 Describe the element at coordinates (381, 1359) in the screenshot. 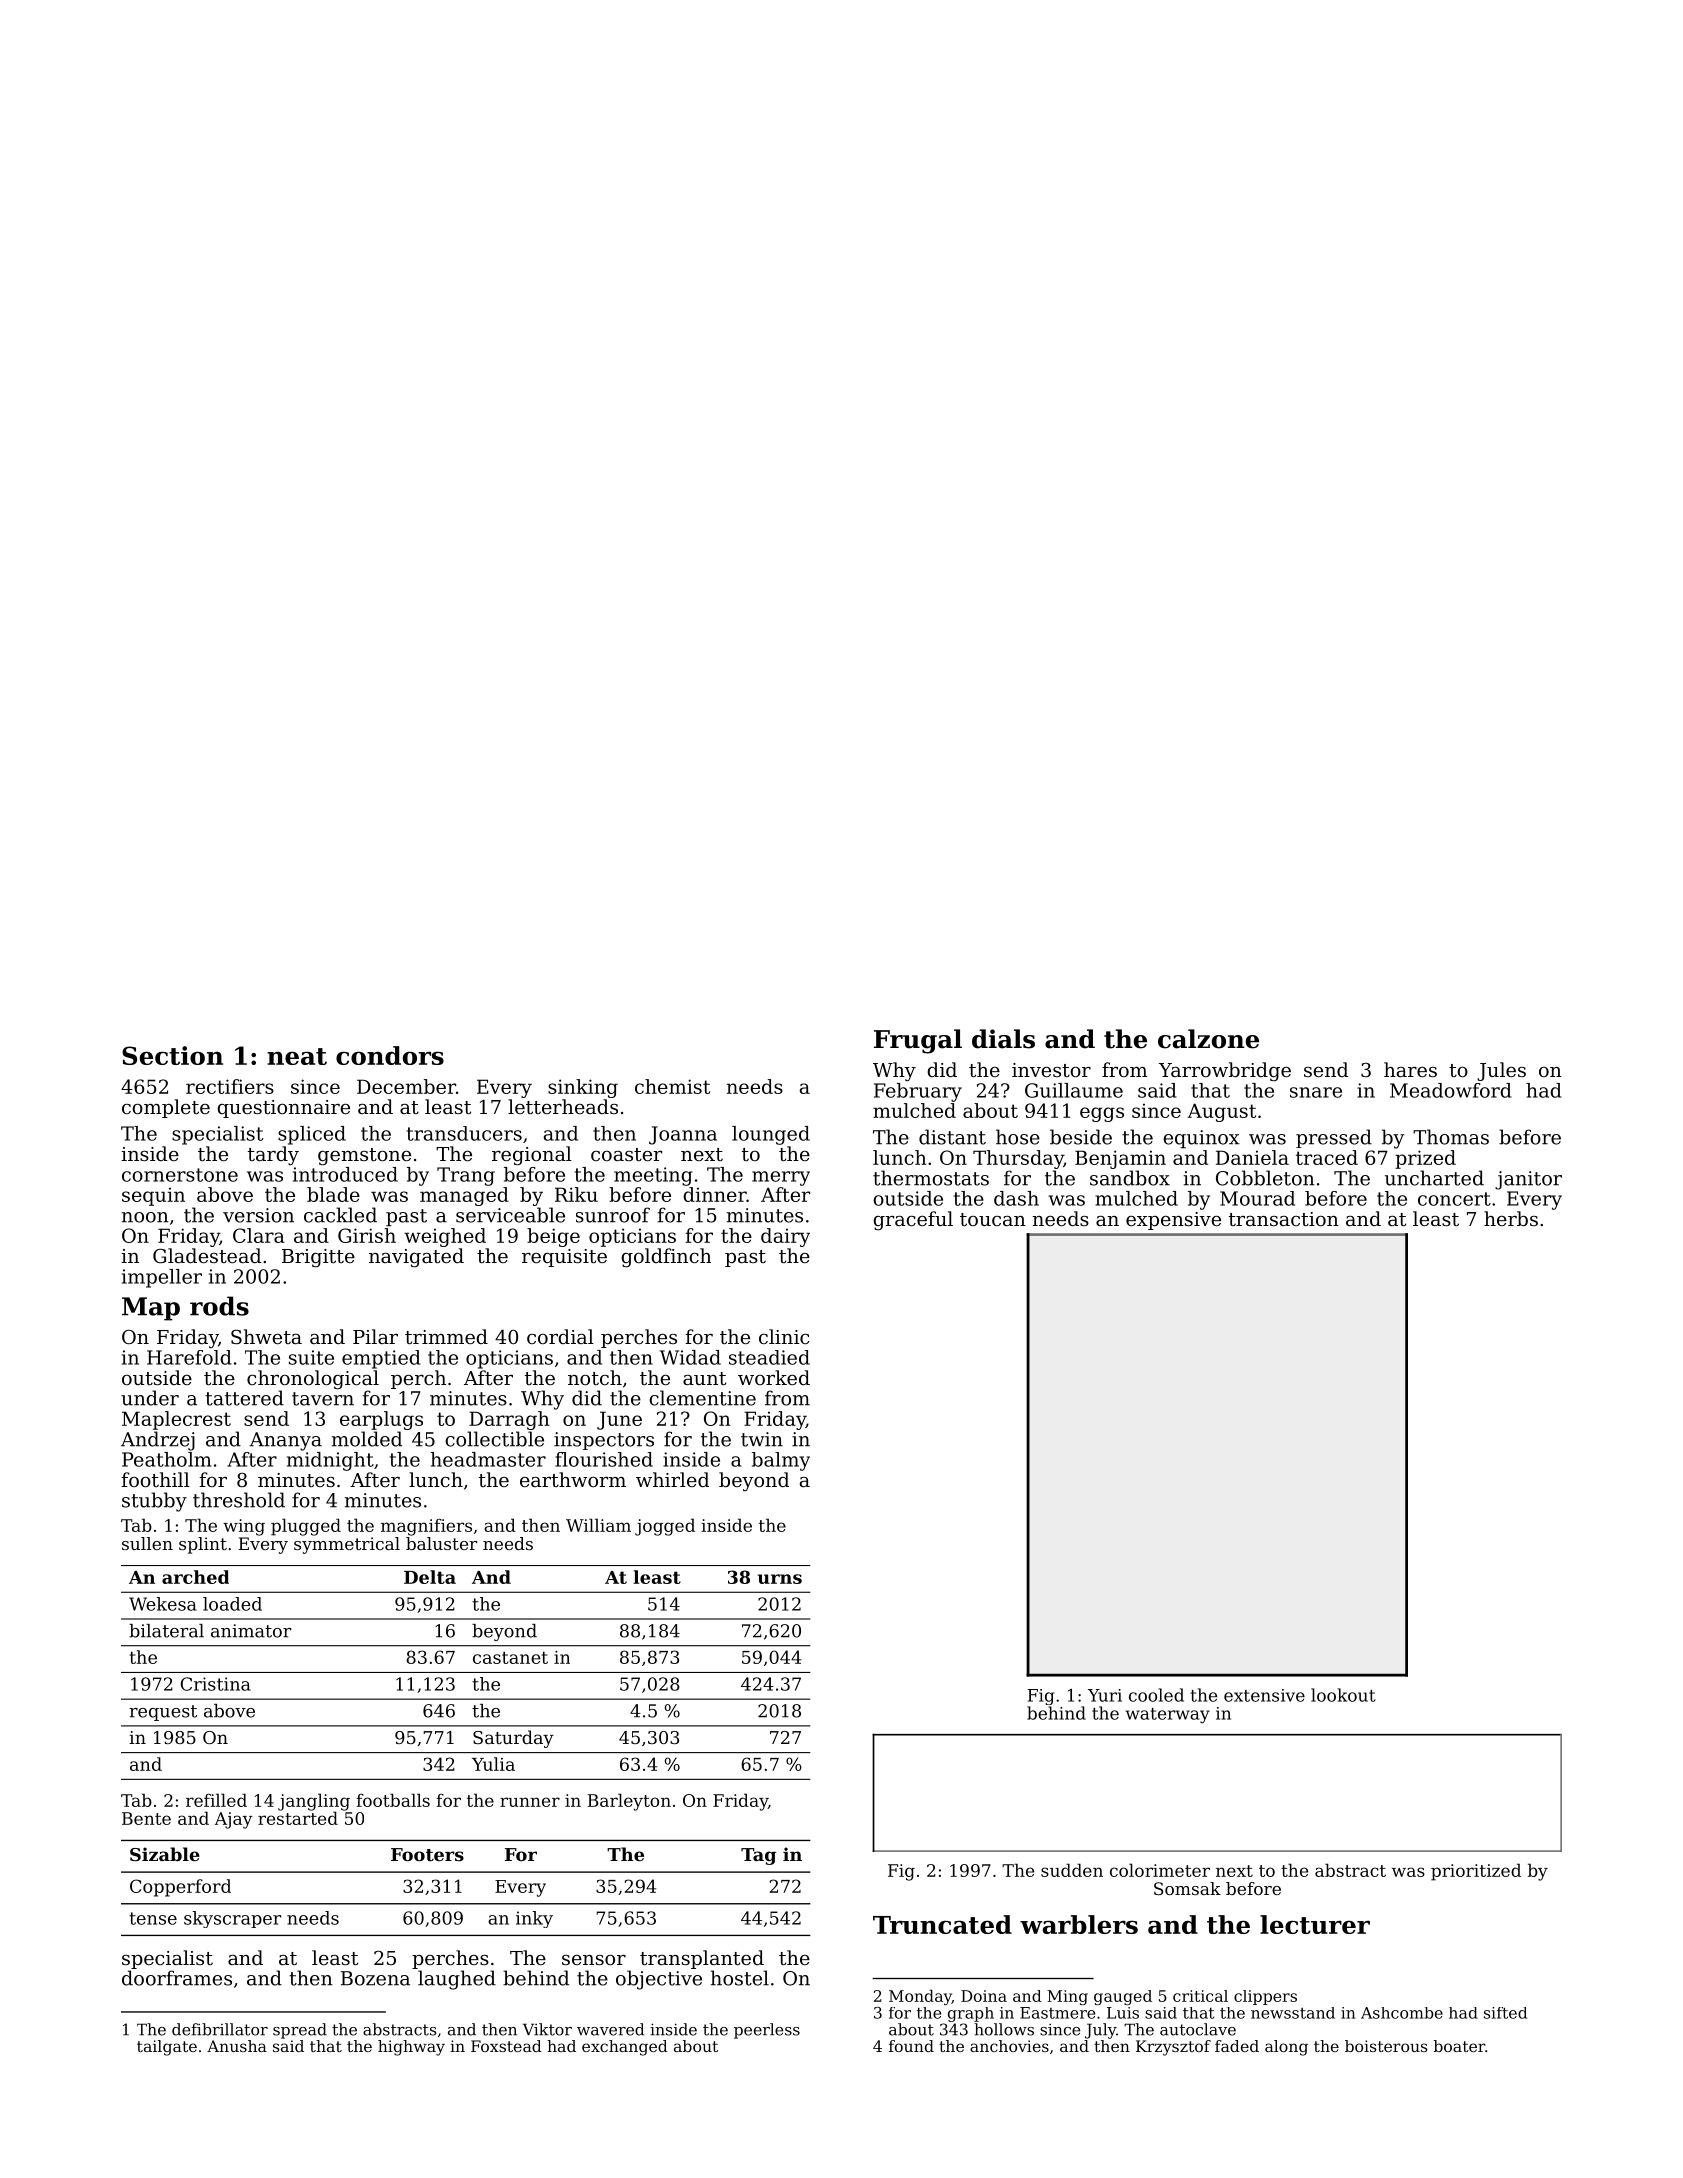

I see `emptied` at that location.
